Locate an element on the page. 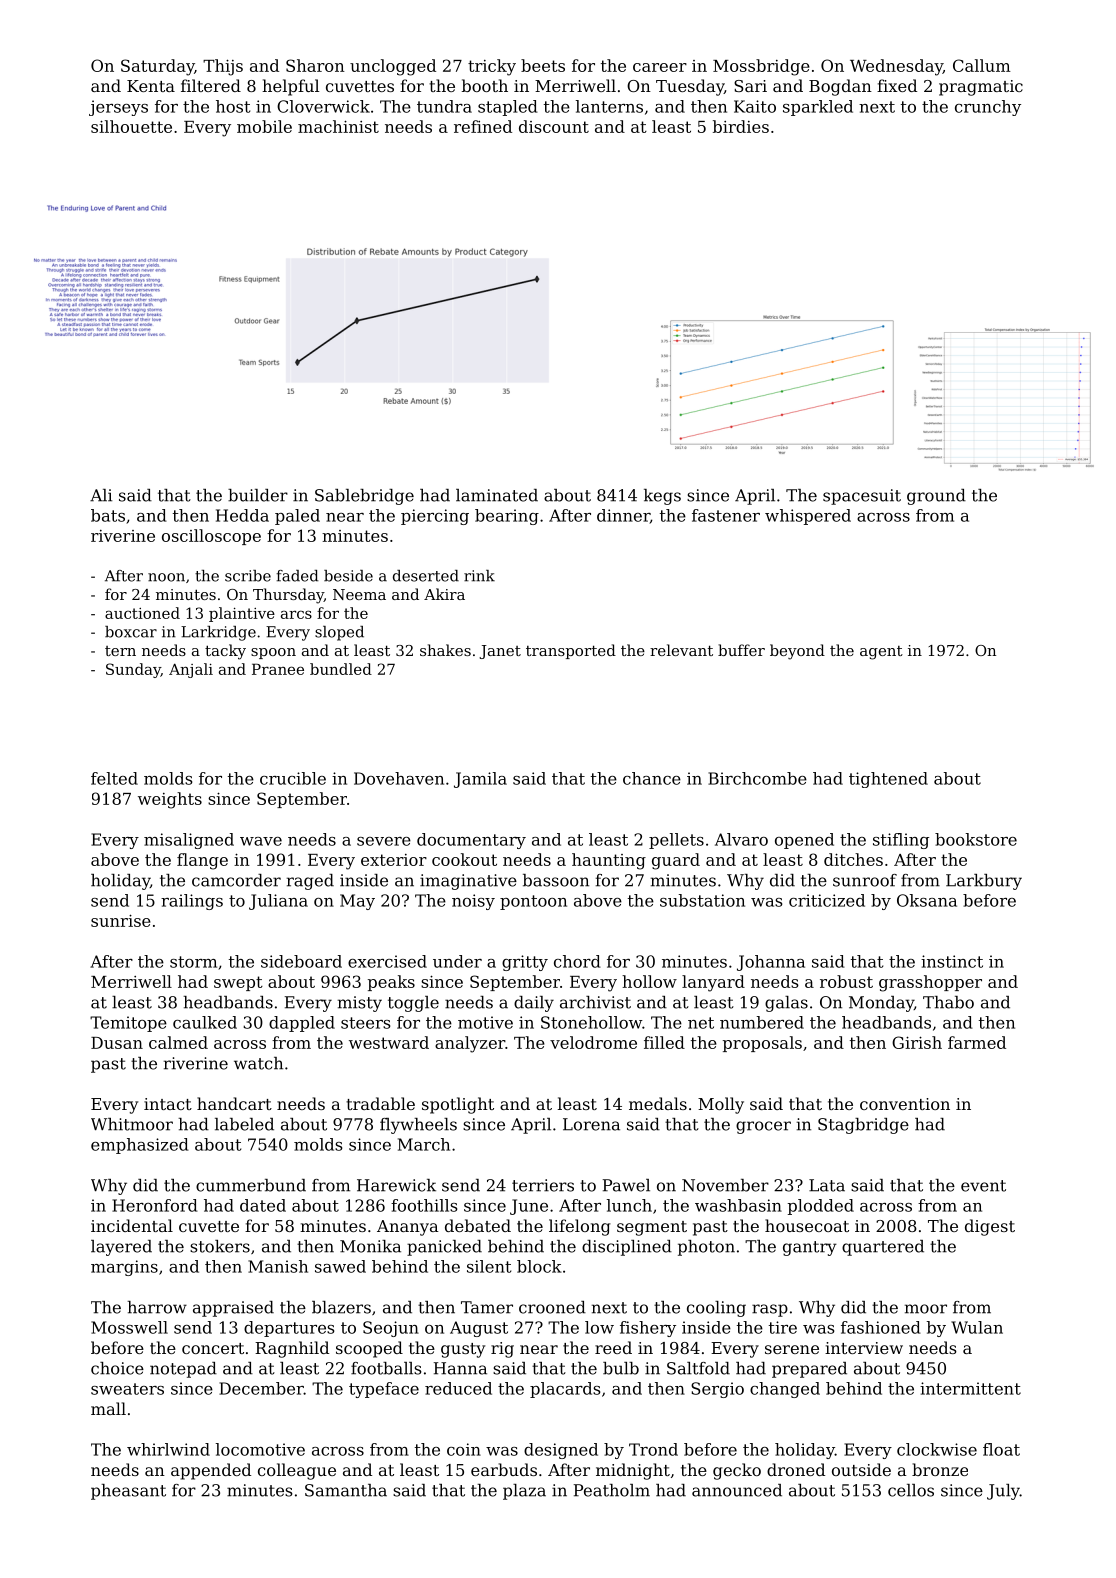  Dusan is located at coordinates (117, 1043).
